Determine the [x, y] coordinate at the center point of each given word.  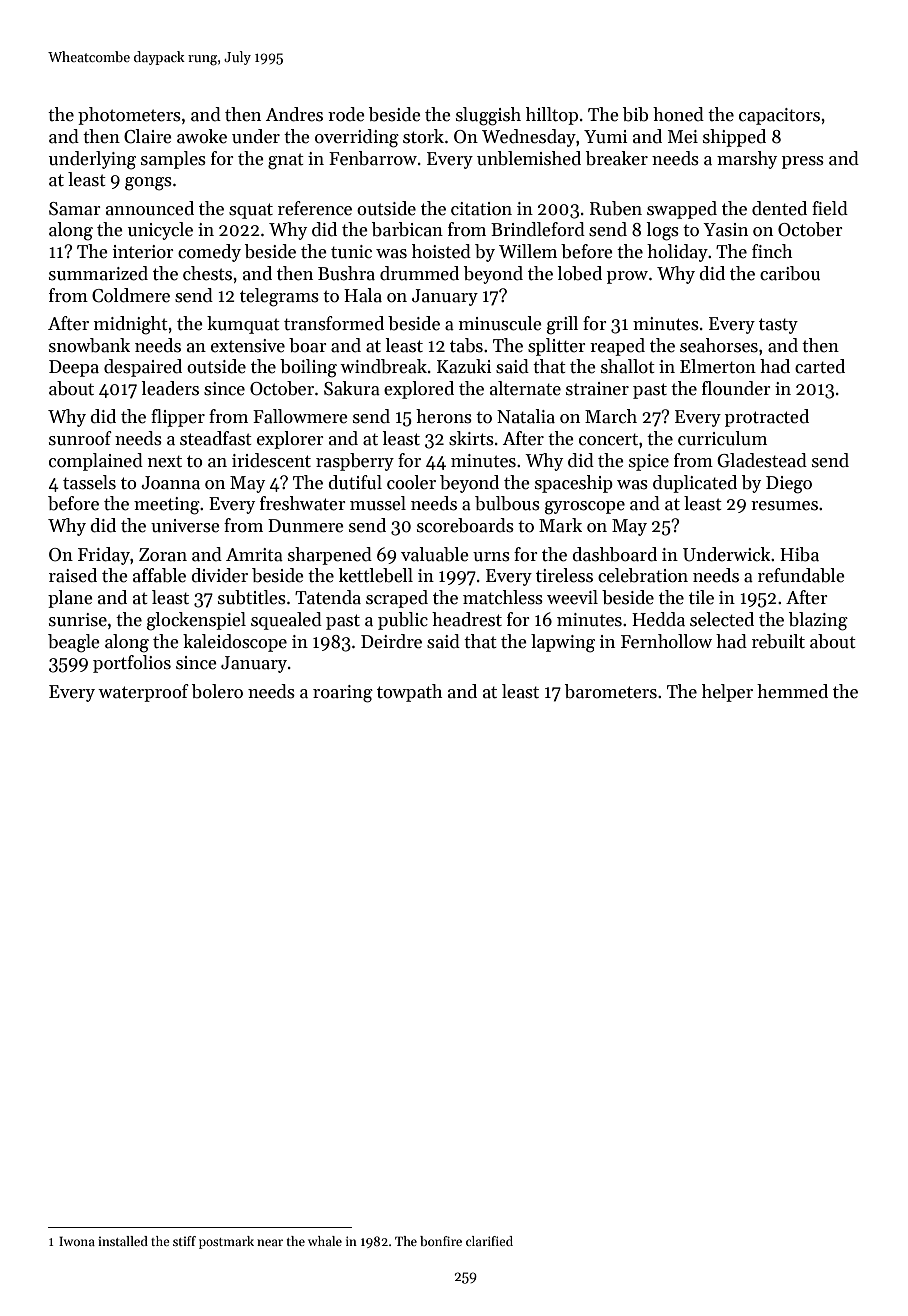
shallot [628, 366]
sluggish [488, 116]
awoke [202, 136]
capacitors [779, 116]
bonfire [441, 1241]
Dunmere [306, 526]
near [270, 1242]
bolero [217, 691]
